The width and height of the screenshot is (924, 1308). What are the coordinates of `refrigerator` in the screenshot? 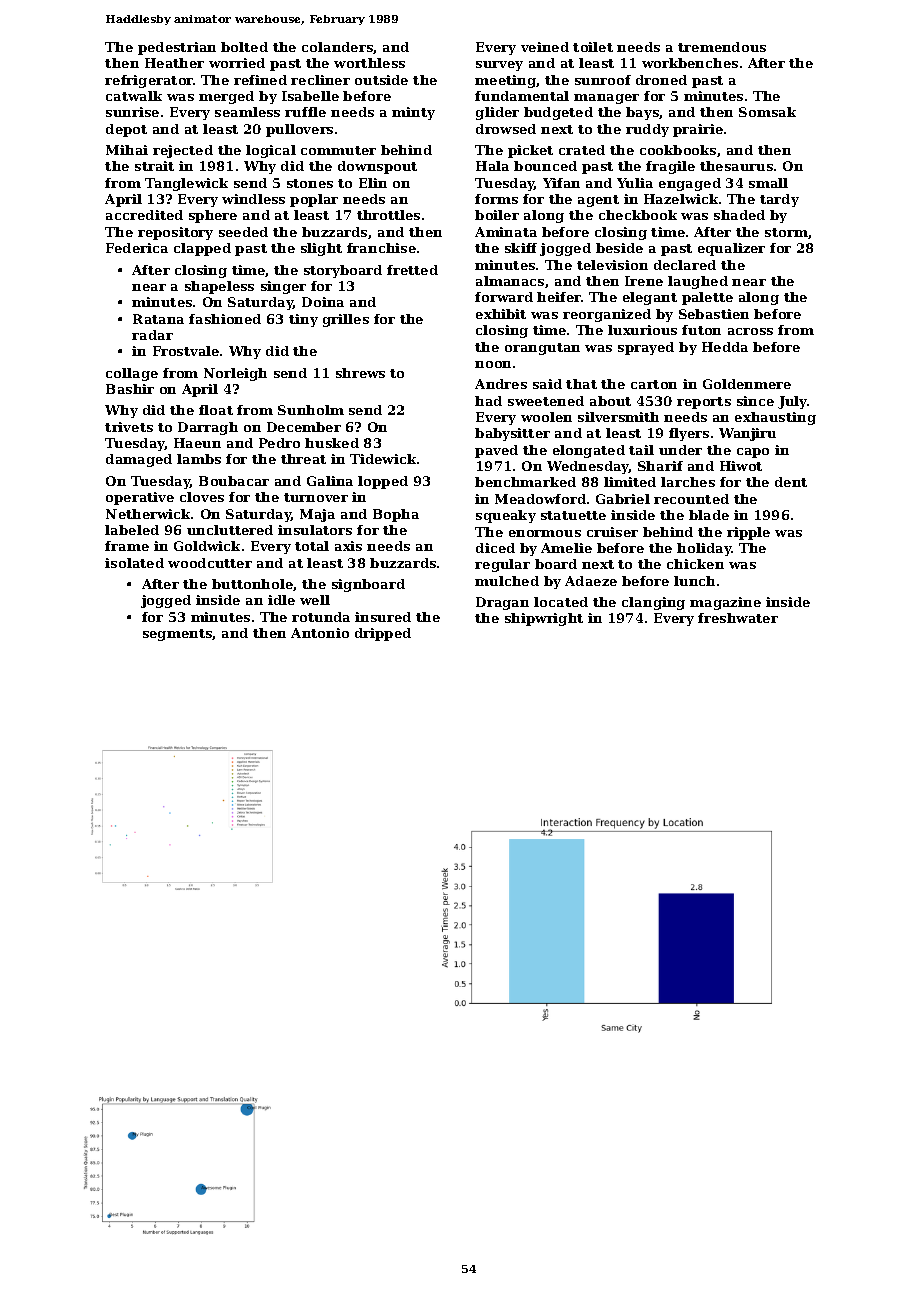 It's located at (149, 81).
